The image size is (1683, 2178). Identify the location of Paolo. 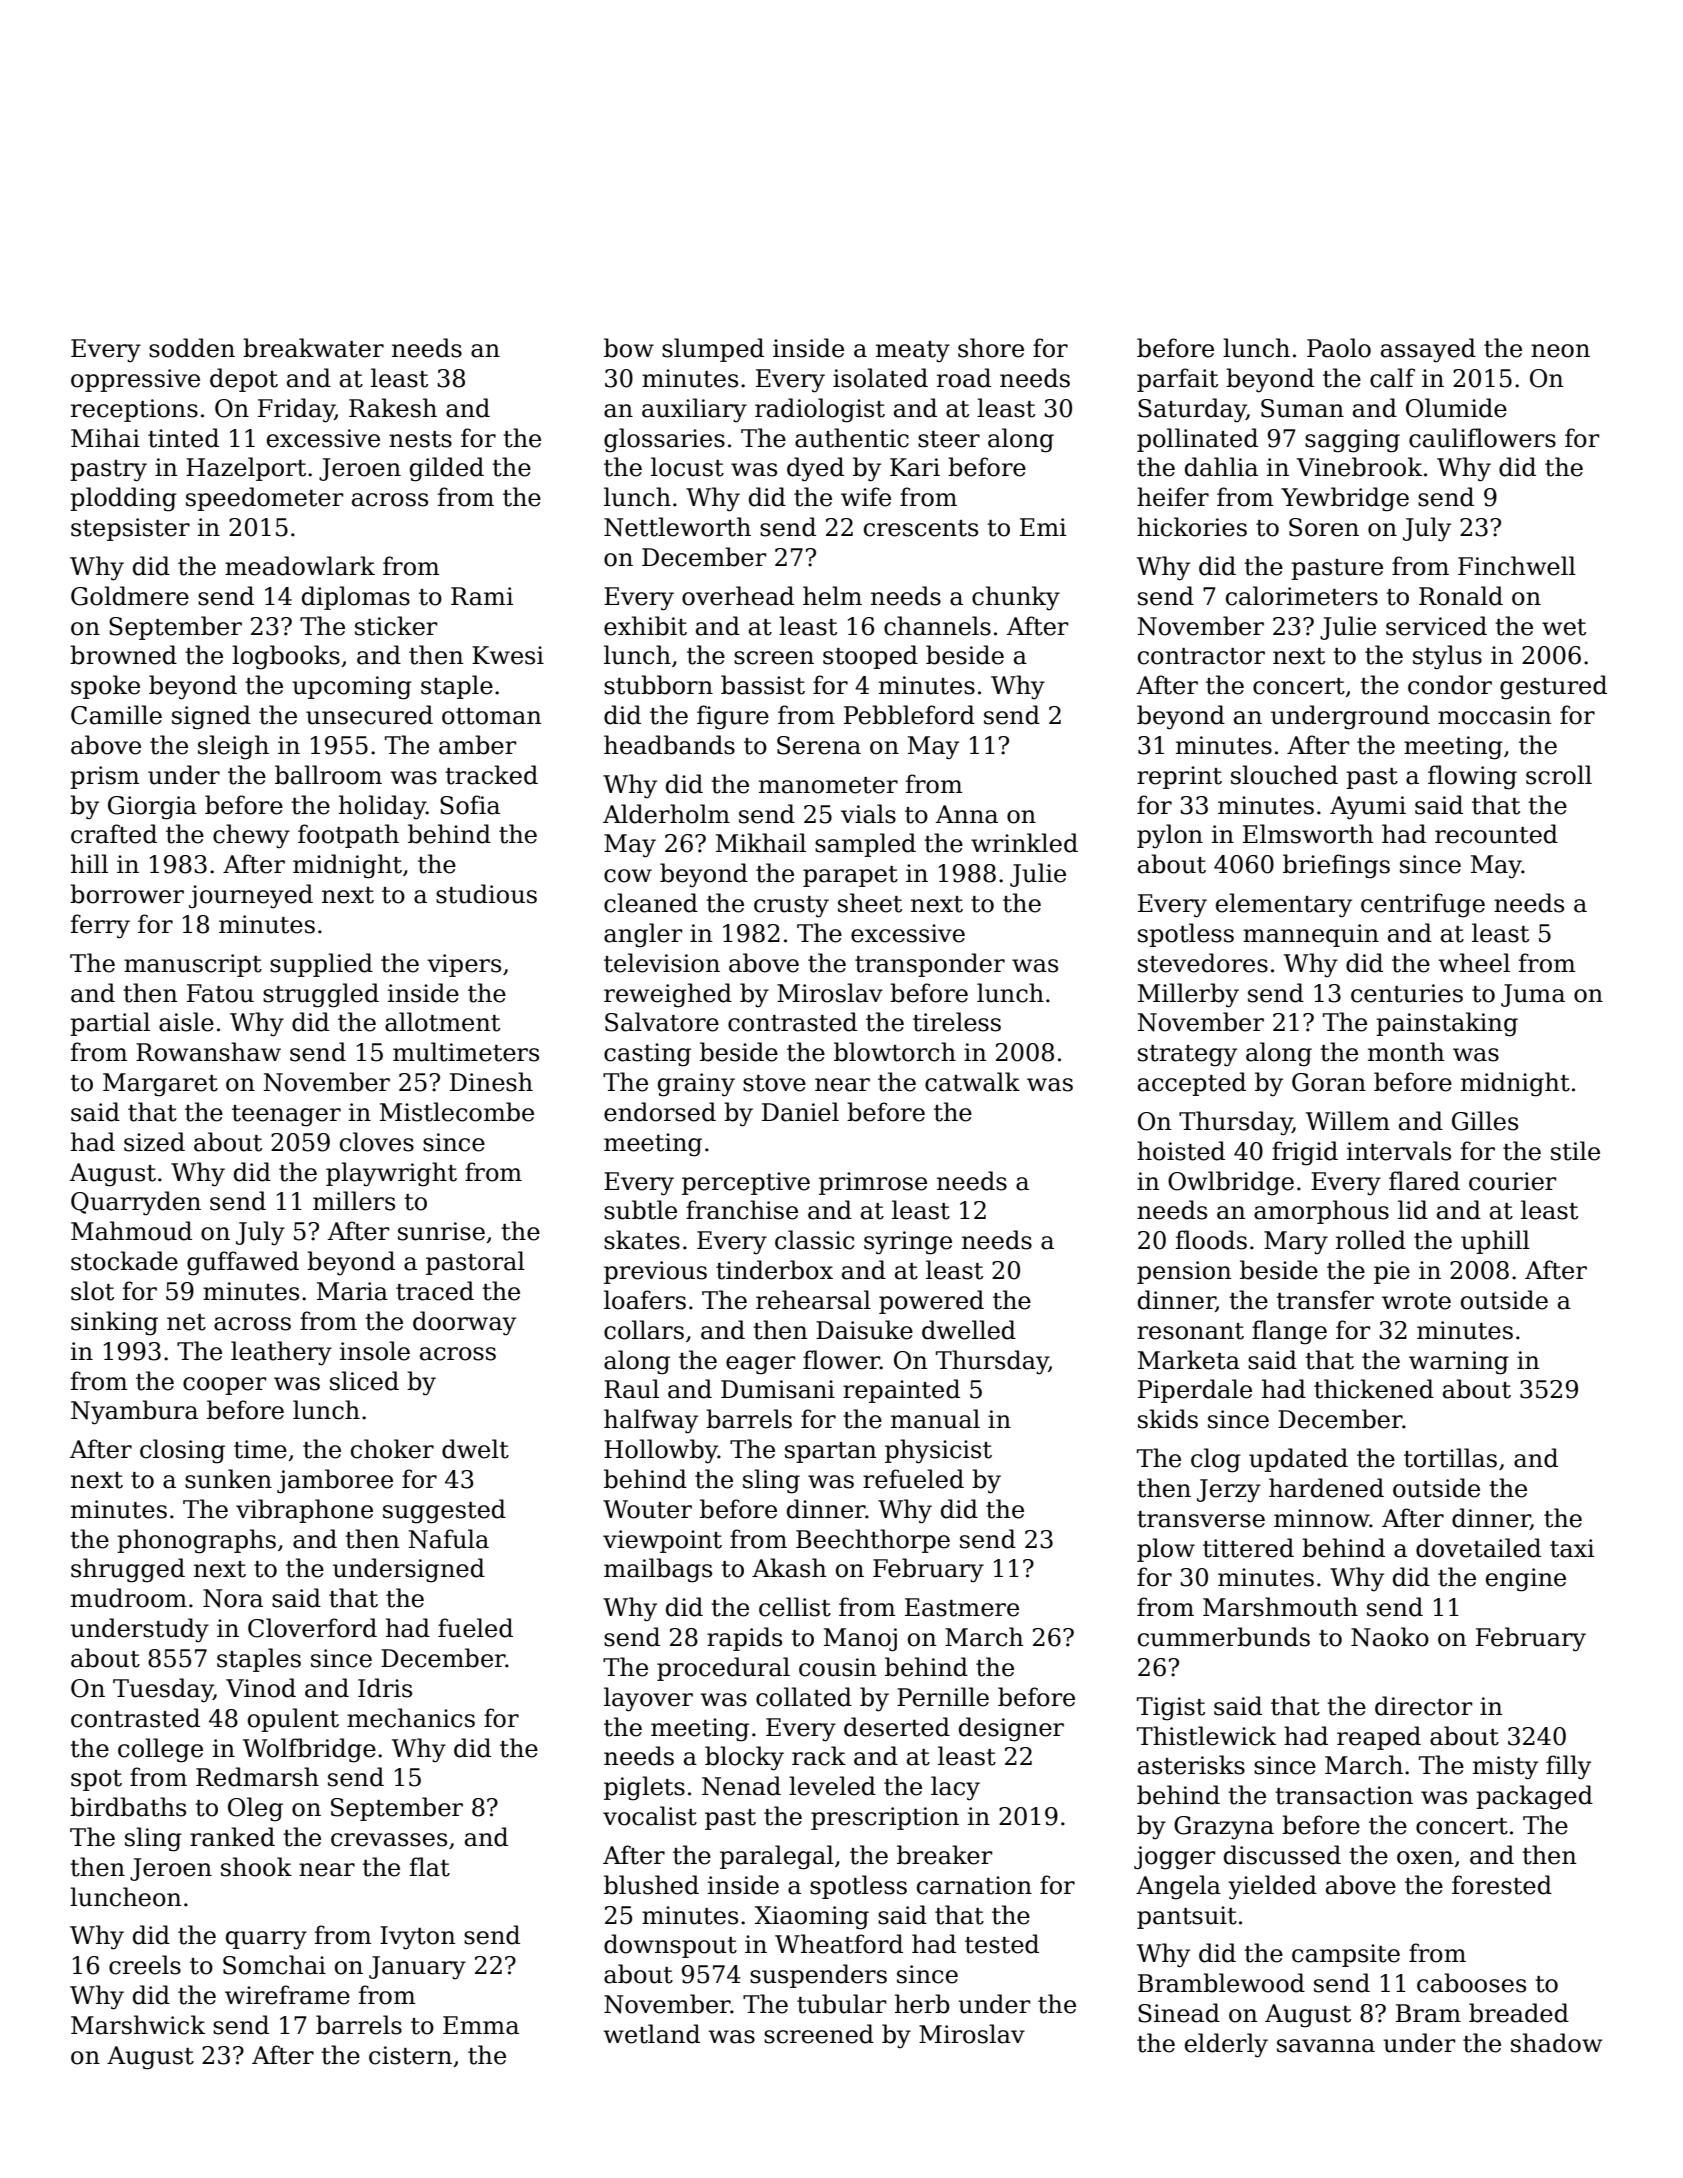
(1339, 348).
